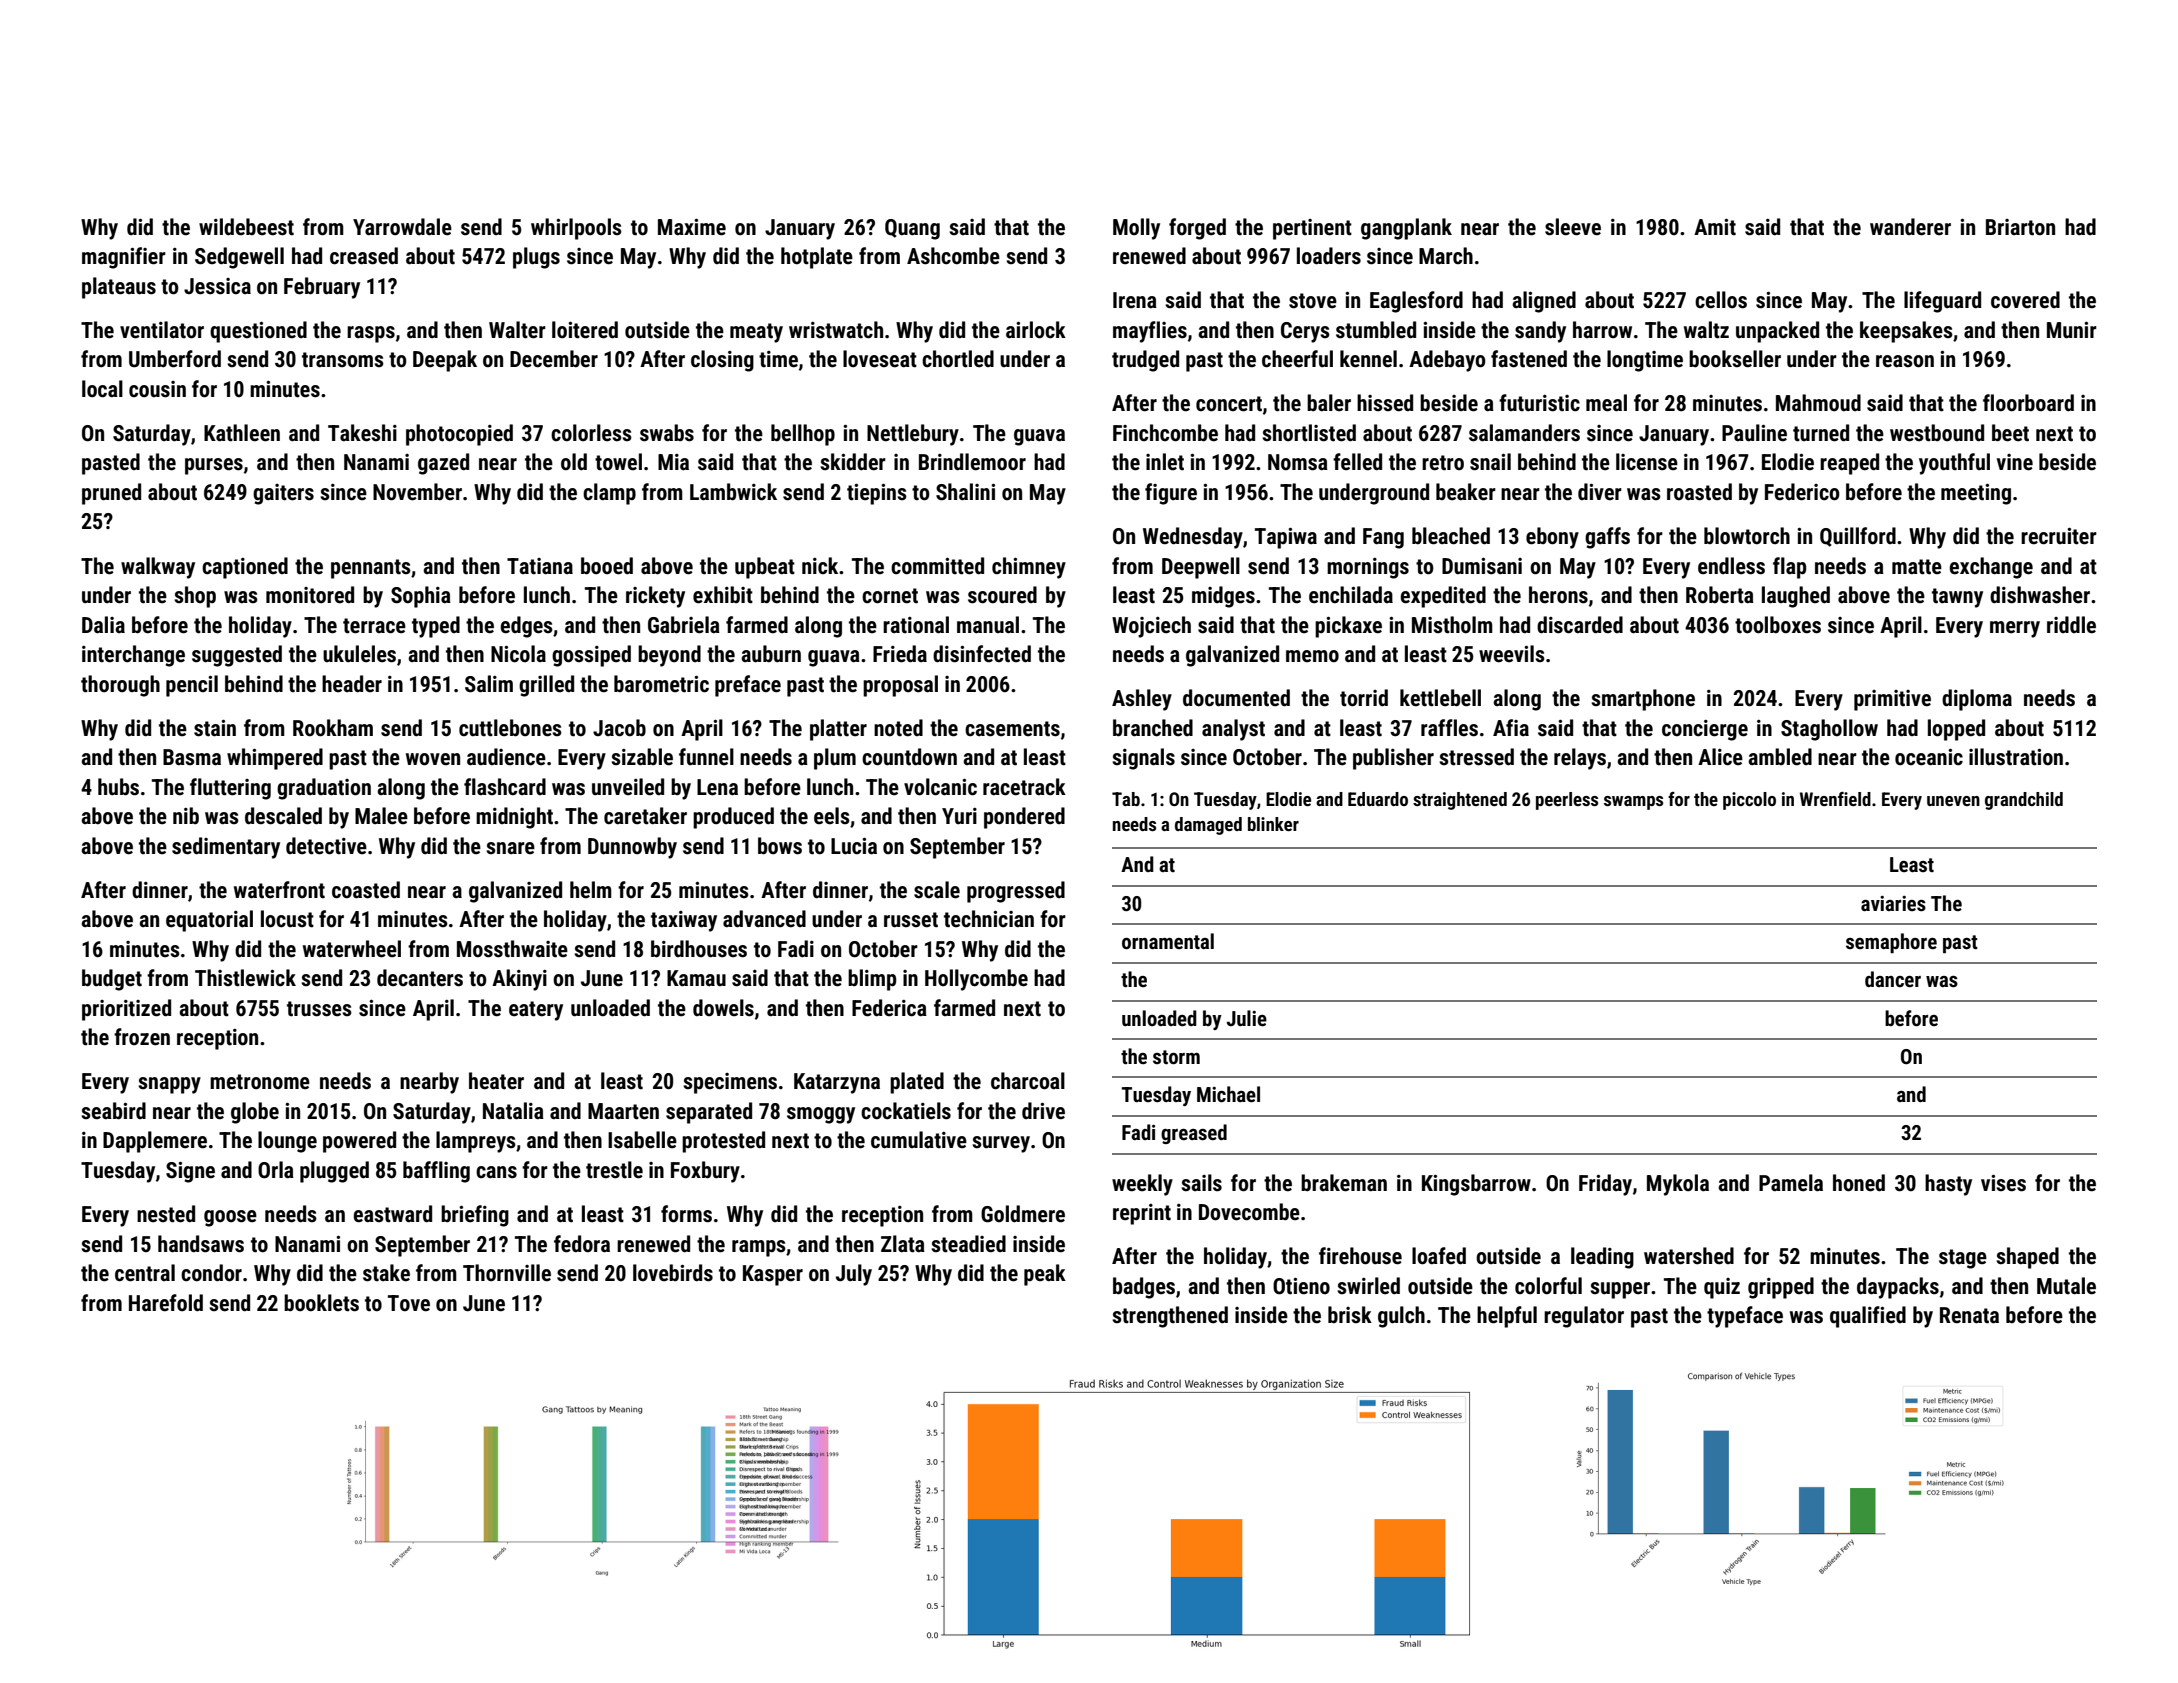 The width and height of the image is (2178, 1683). I want to click on nib, so click(186, 815).
